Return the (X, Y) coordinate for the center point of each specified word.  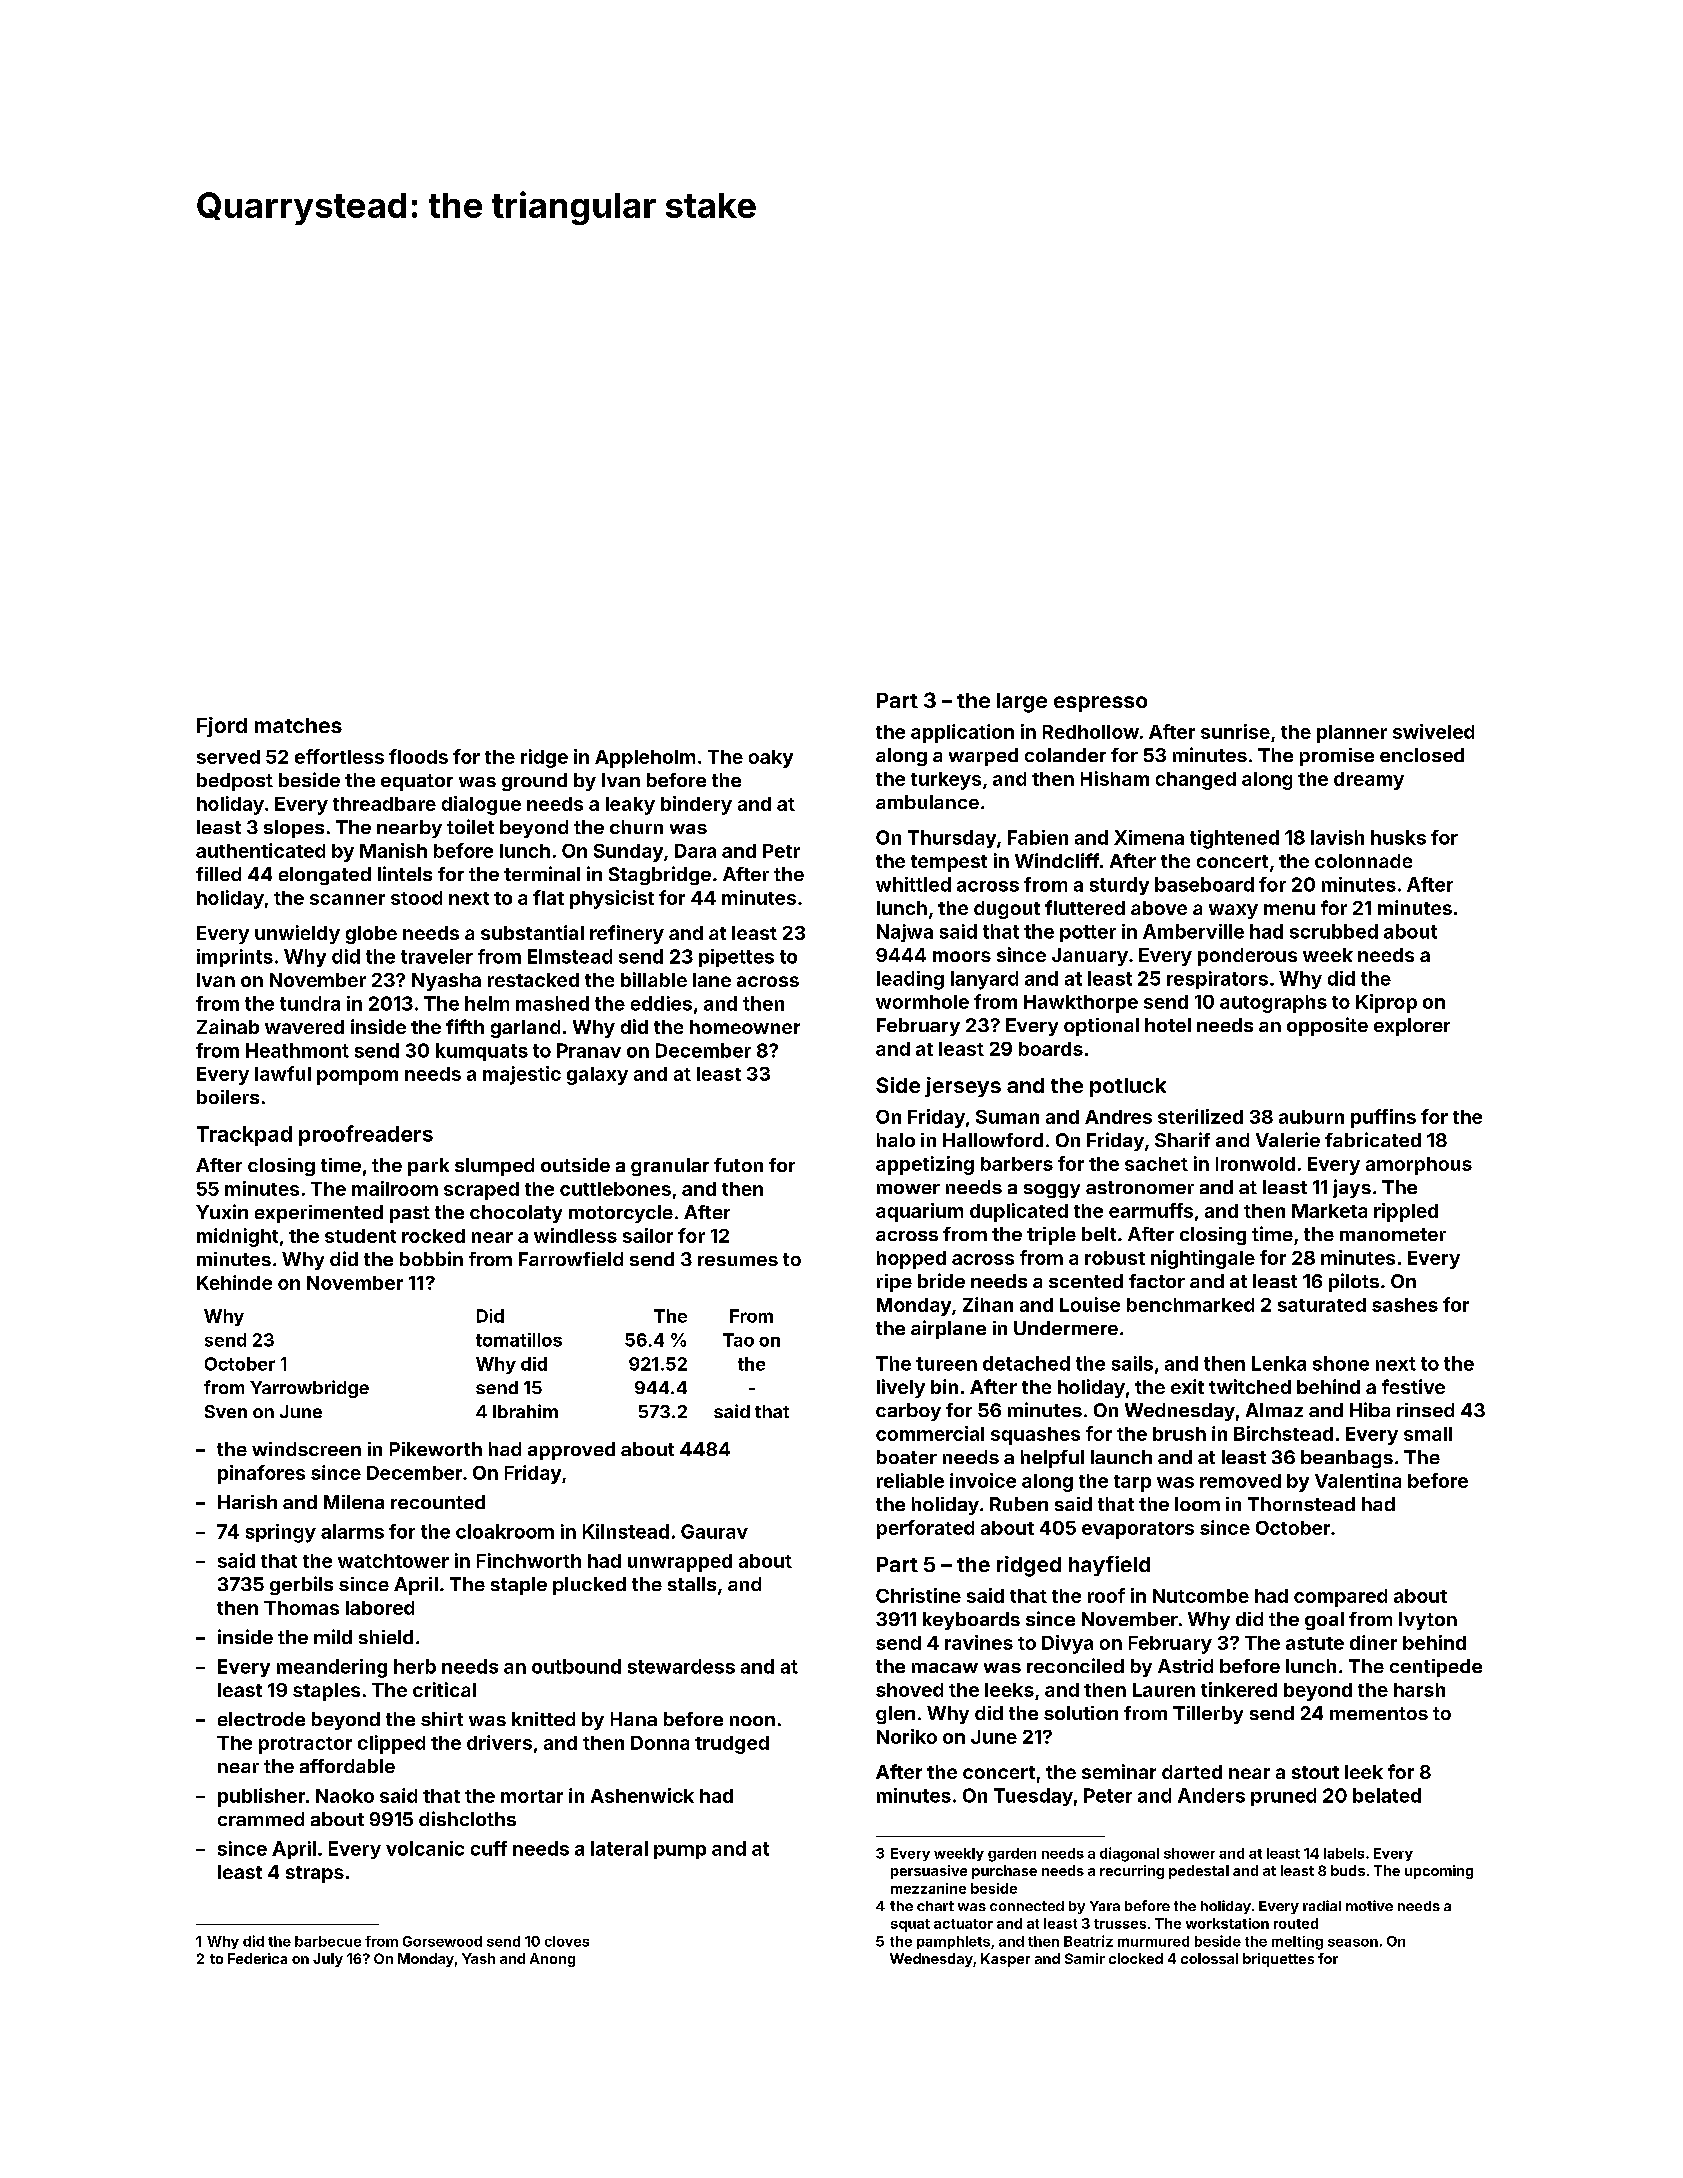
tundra (310, 1003)
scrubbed (1334, 931)
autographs (1273, 1004)
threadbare (384, 804)
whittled (913, 884)
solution (1081, 1713)
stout (1315, 1772)
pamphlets (953, 1942)
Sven (226, 1411)
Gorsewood (442, 1941)
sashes (1405, 1305)
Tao (738, 1340)
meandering (332, 1668)
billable (654, 979)
